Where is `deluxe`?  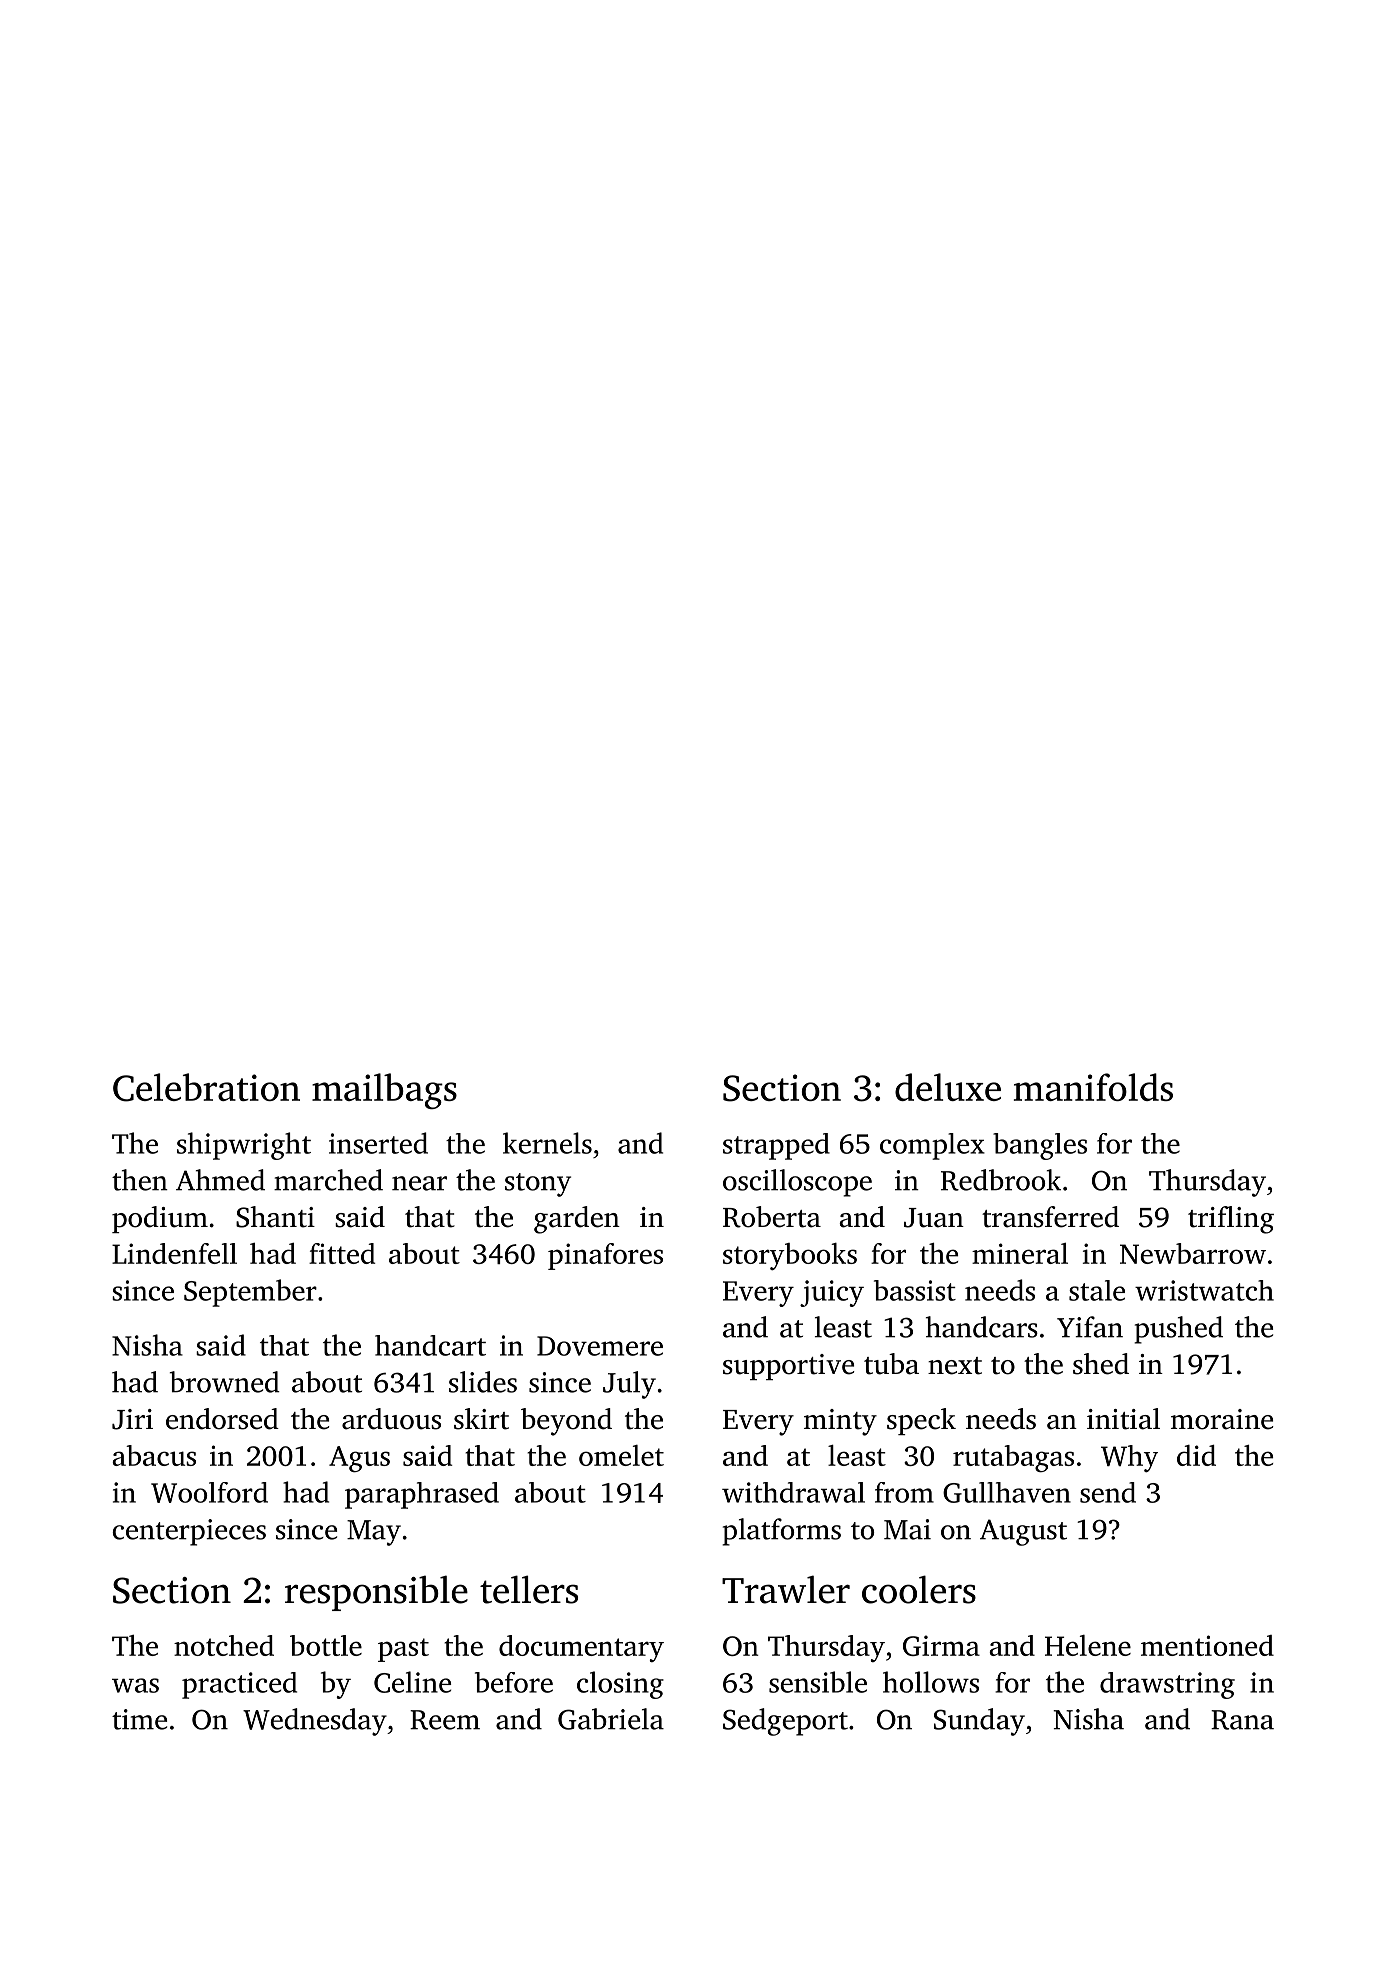 deluxe is located at coordinates (948, 1087).
